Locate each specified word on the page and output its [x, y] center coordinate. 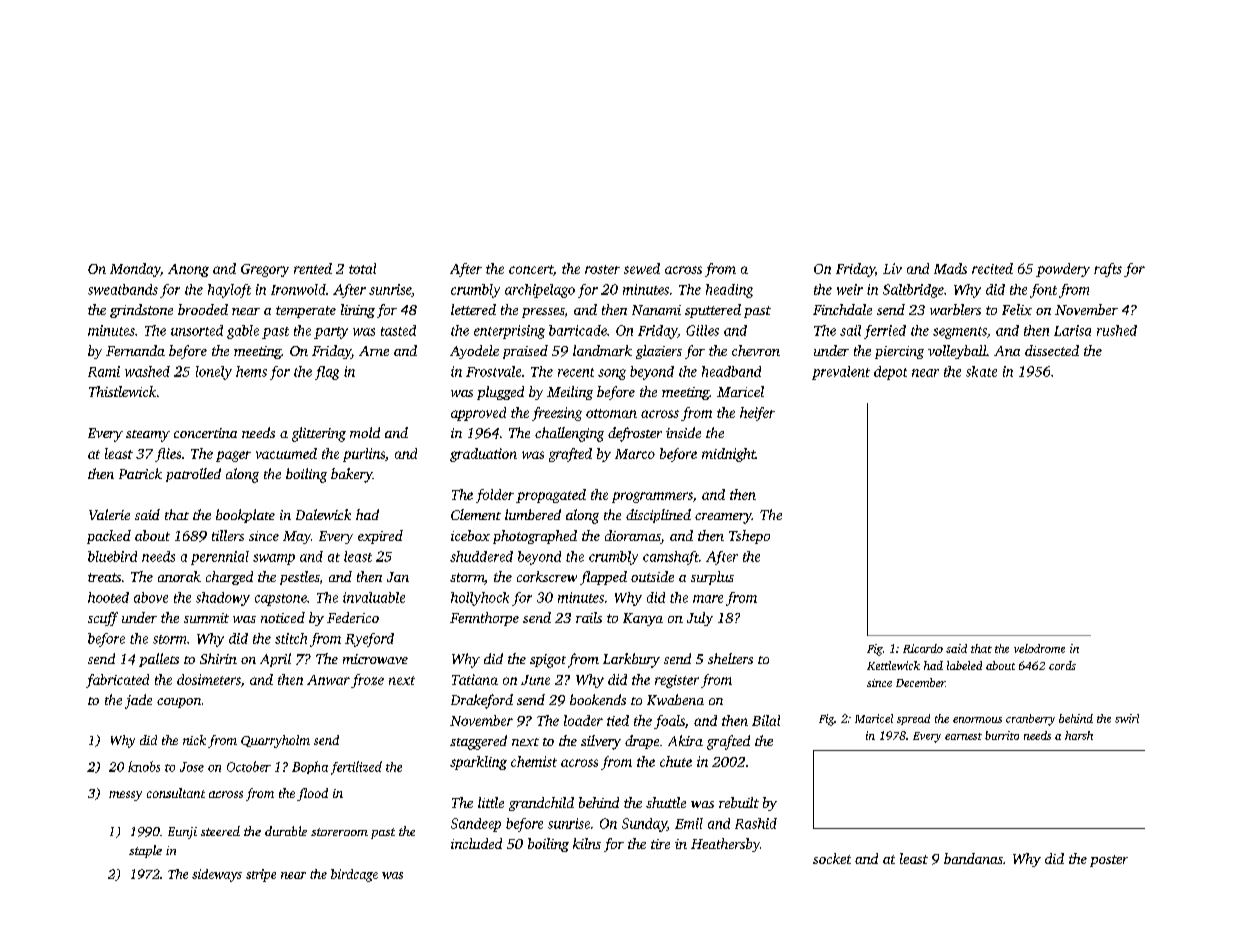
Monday [135, 270]
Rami [104, 371]
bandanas [973, 858]
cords [1062, 665]
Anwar [328, 680]
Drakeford [482, 701]
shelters [730, 658]
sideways [217, 875]
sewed [642, 268]
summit [206, 618]
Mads [950, 268]
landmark [602, 350]
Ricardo [923, 648]
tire [660, 844]
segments [960, 333]
